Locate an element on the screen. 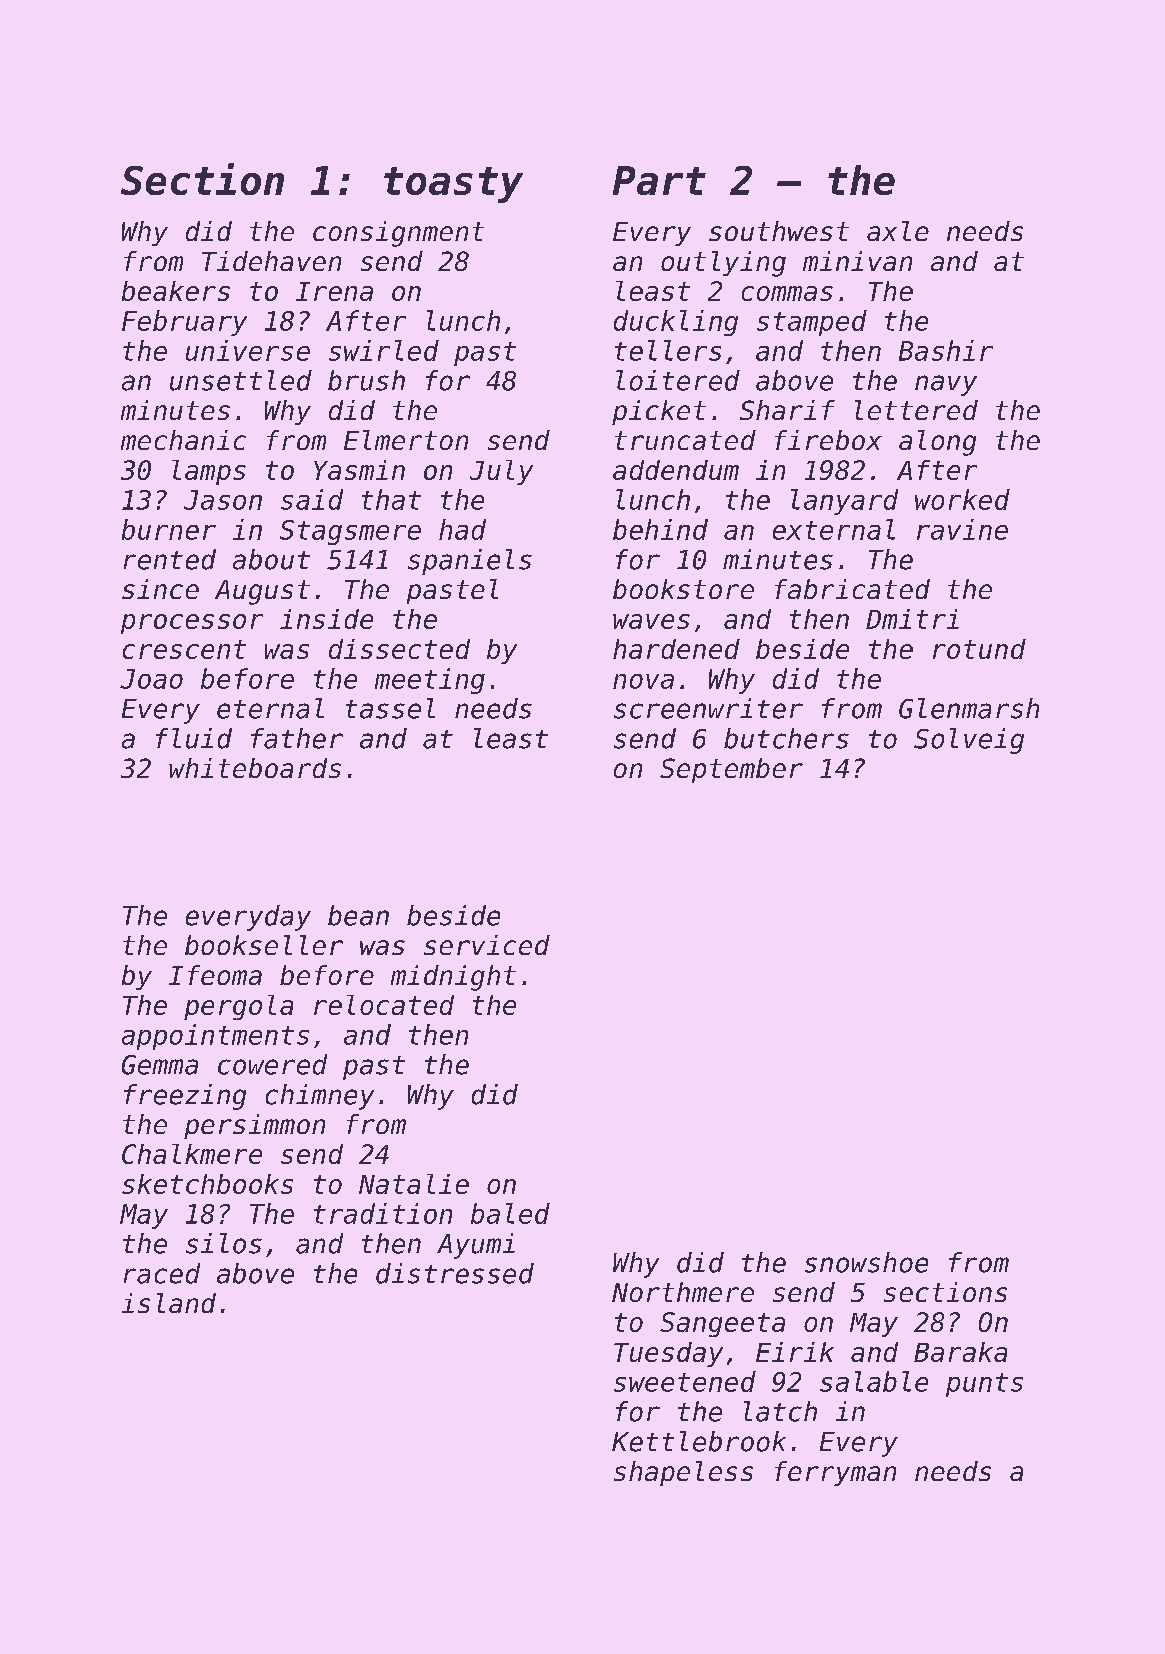  nova is located at coordinates (643, 681).
